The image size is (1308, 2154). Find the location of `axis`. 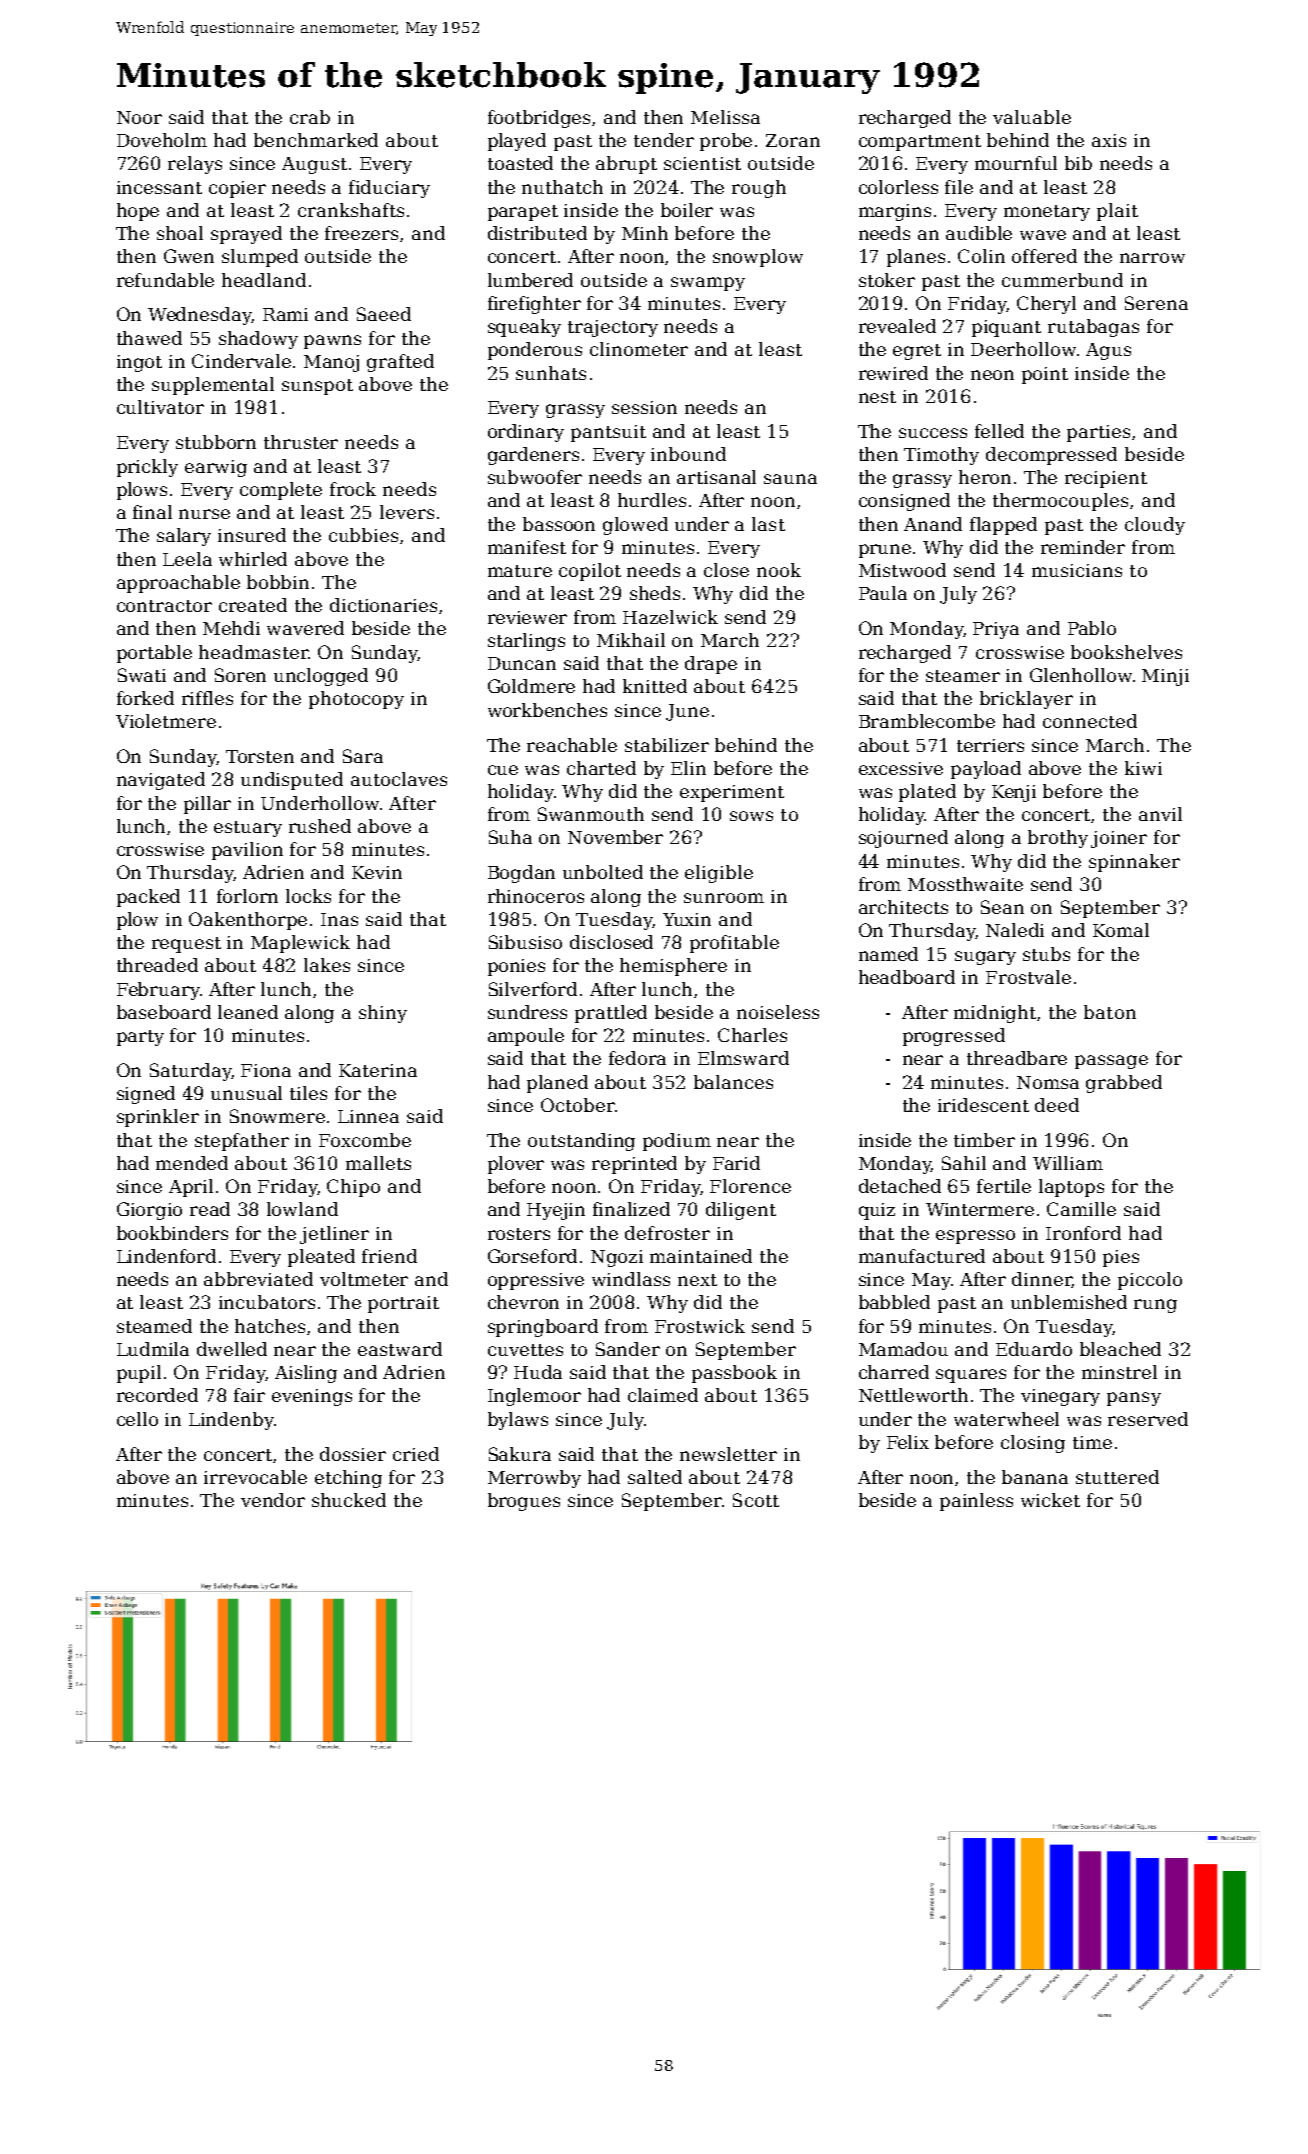

axis is located at coordinates (1109, 140).
